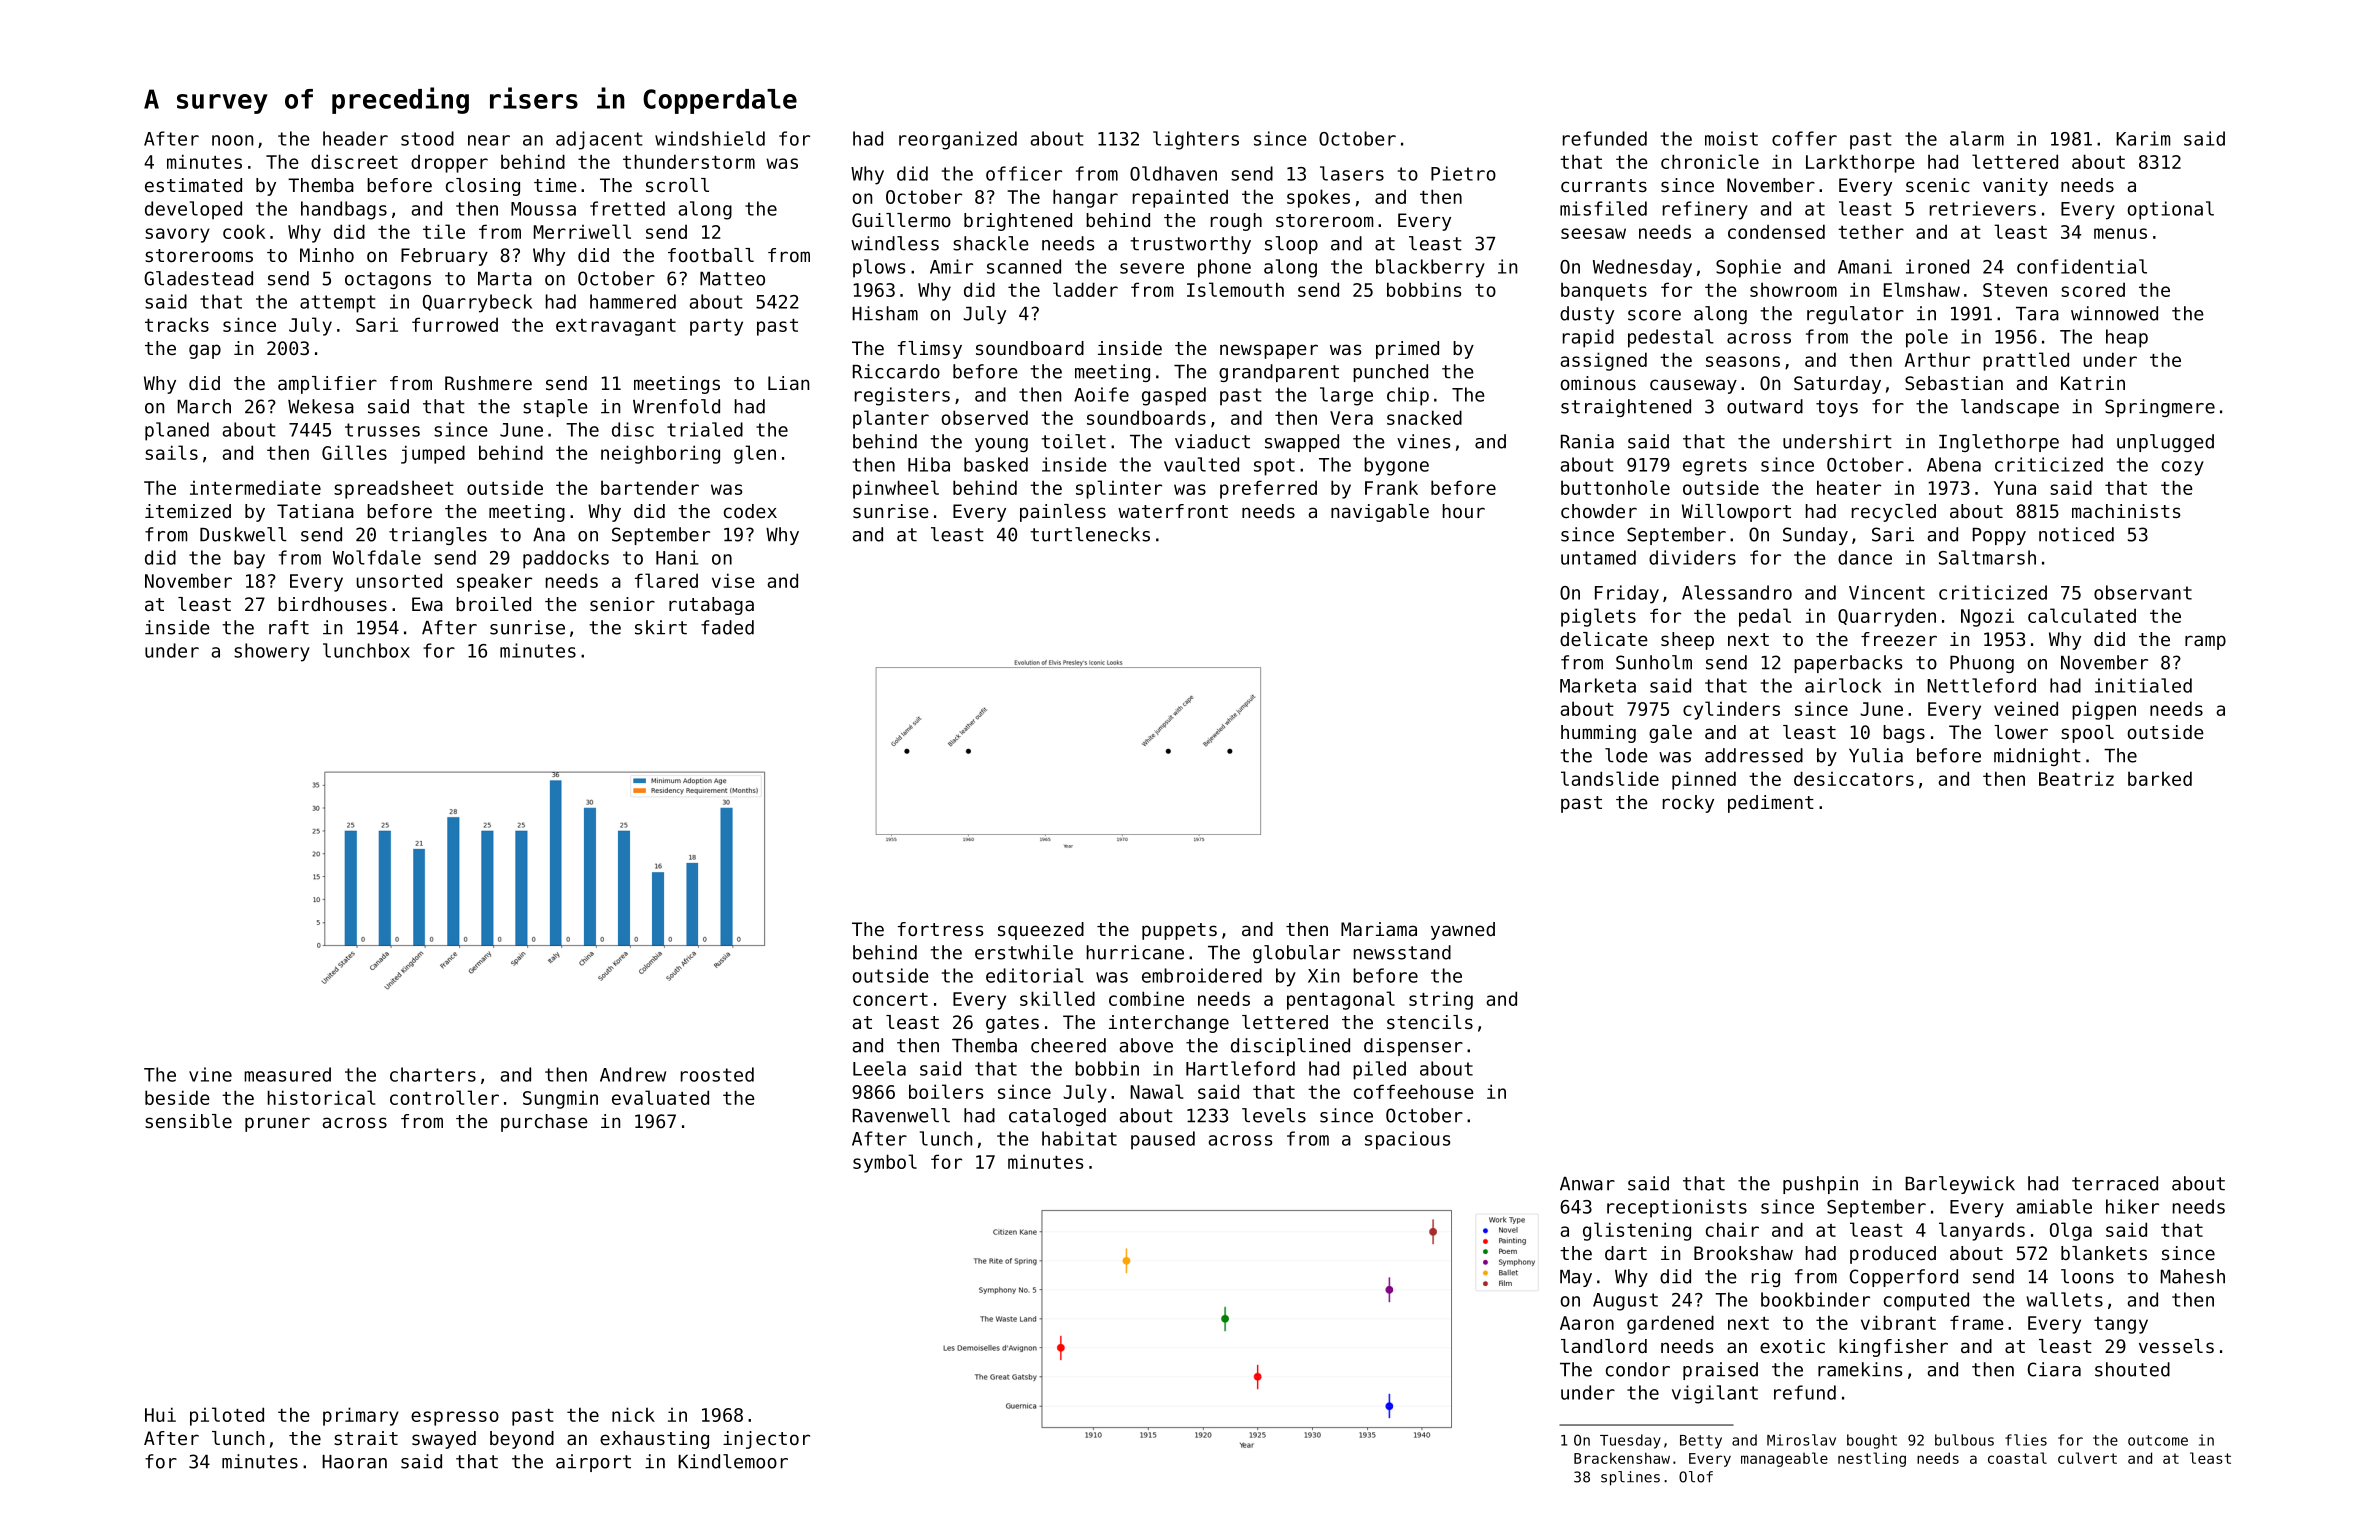 This screenshot has width=2380, height=1540. I want to click on pediment, so click(1771, 804).
